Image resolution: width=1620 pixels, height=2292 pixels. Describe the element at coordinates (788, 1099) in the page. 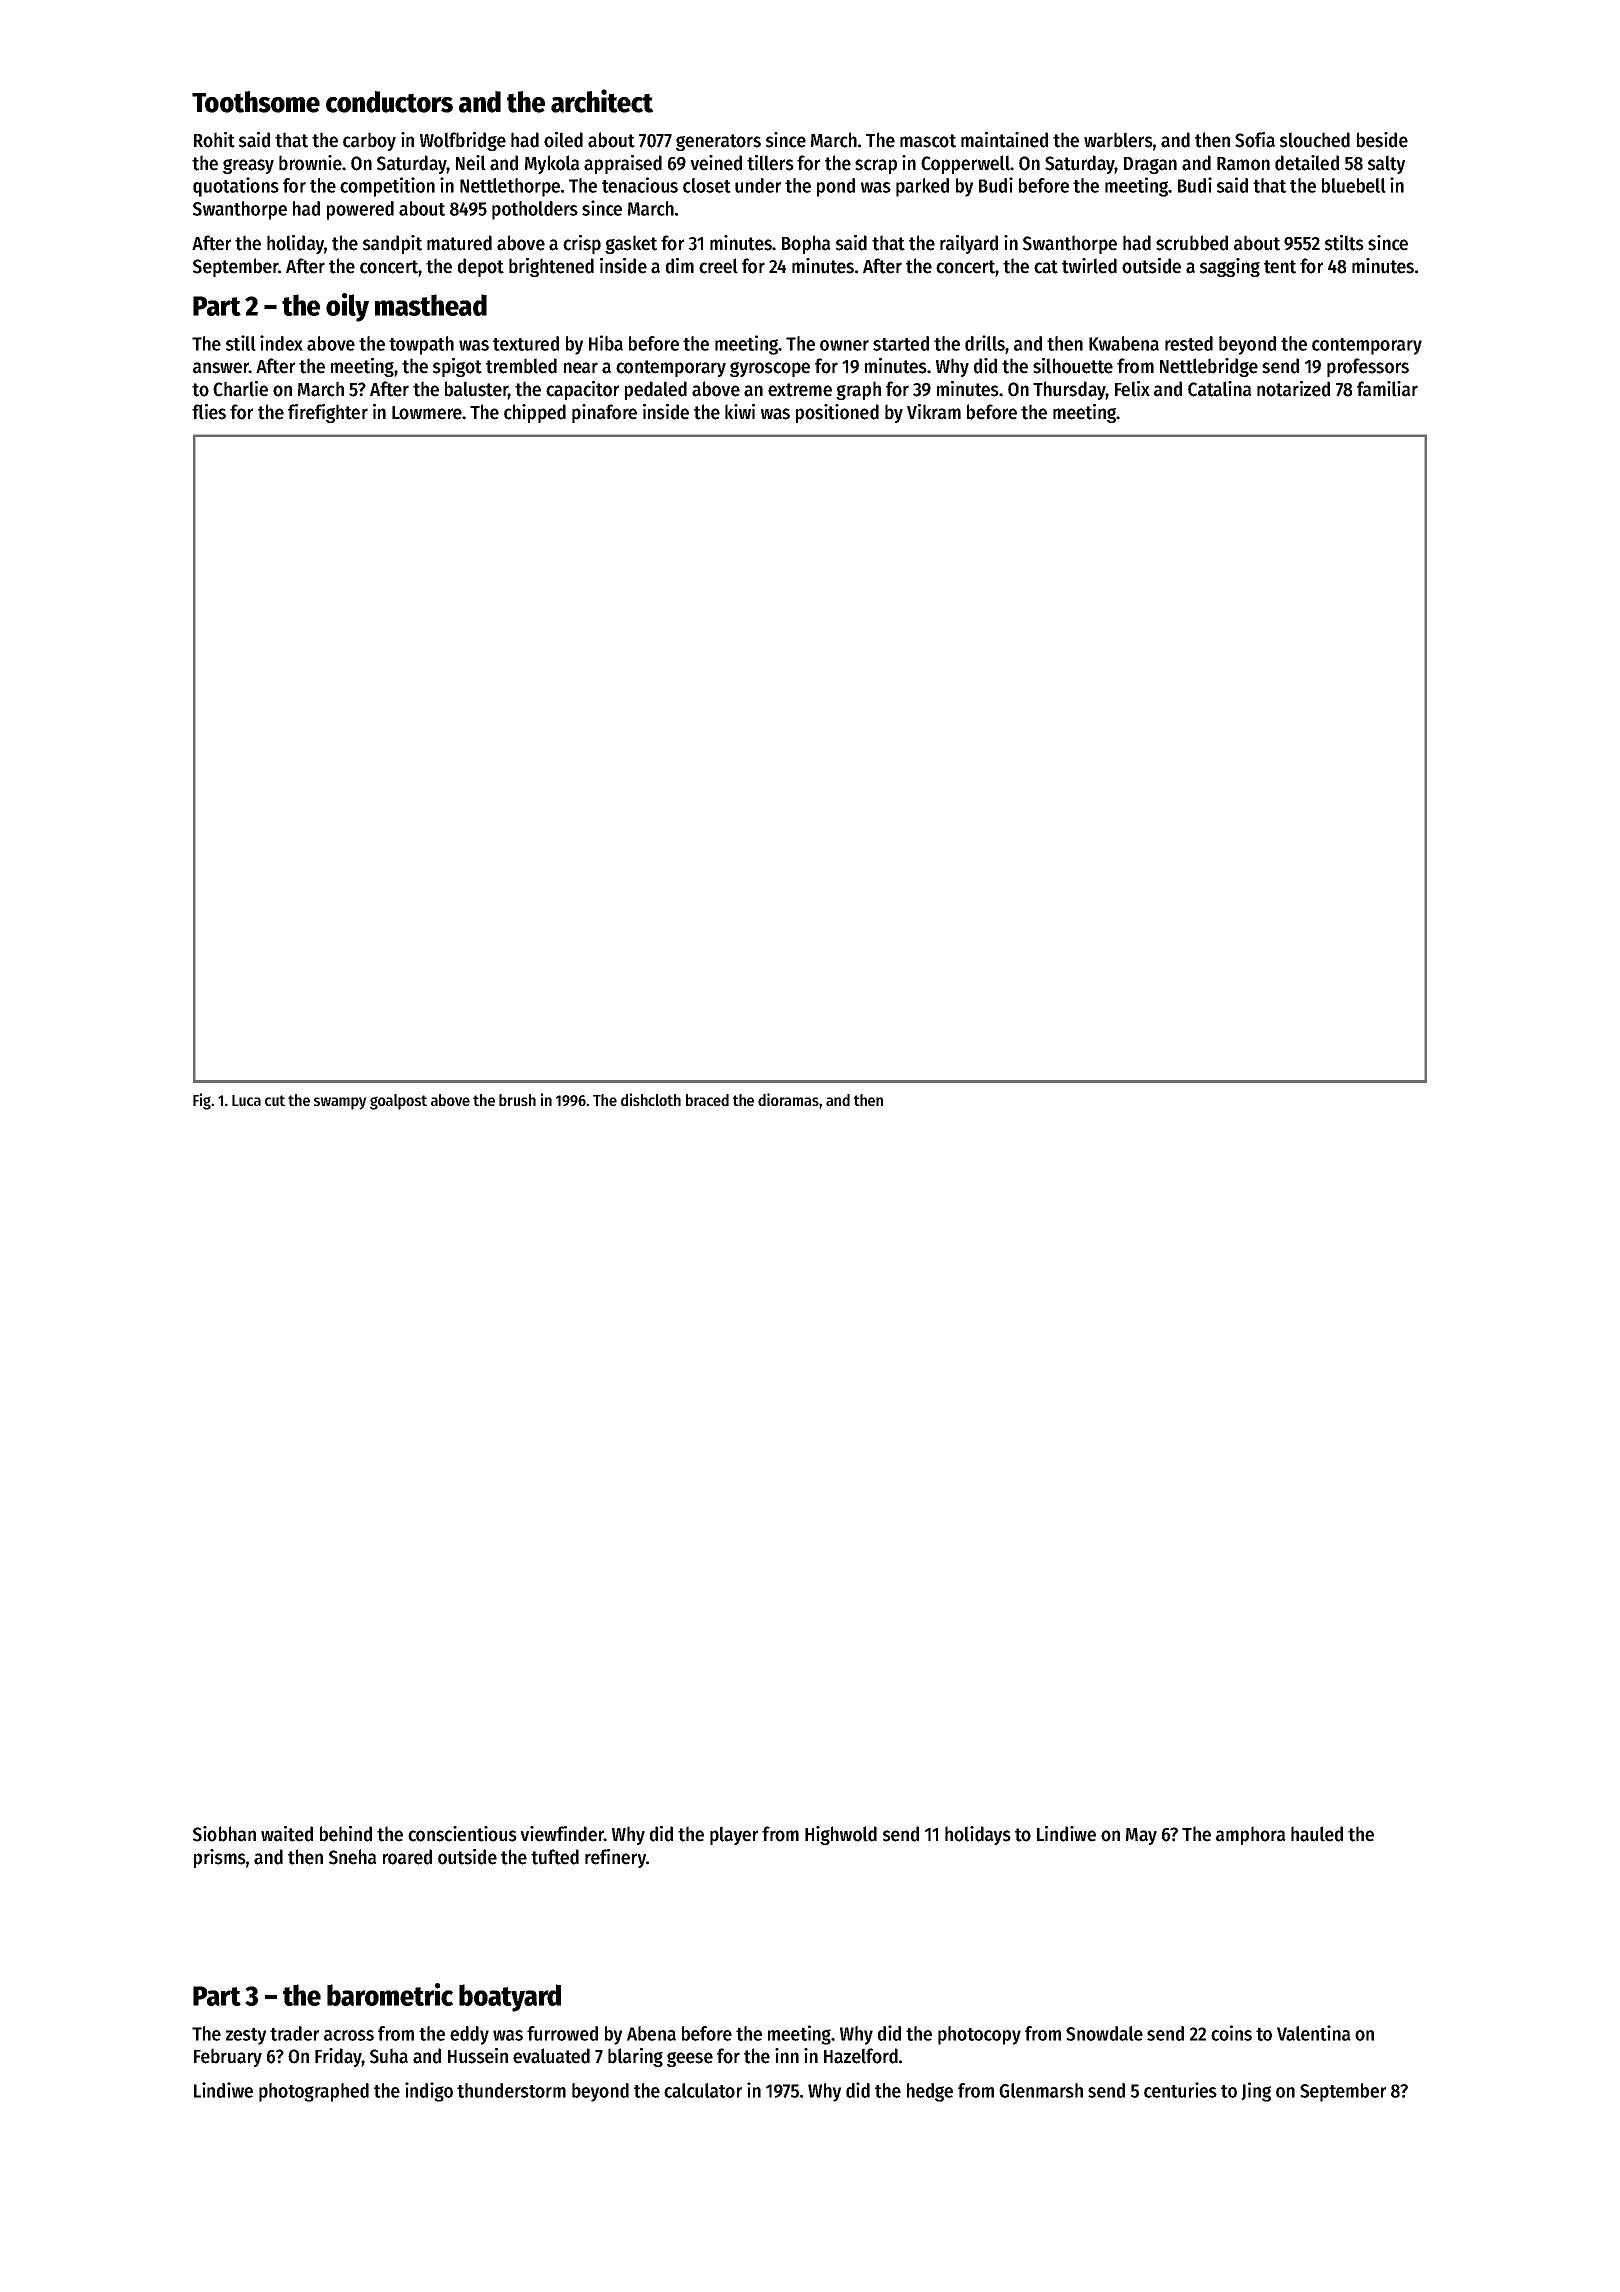

I see `dioramas` at that location.
